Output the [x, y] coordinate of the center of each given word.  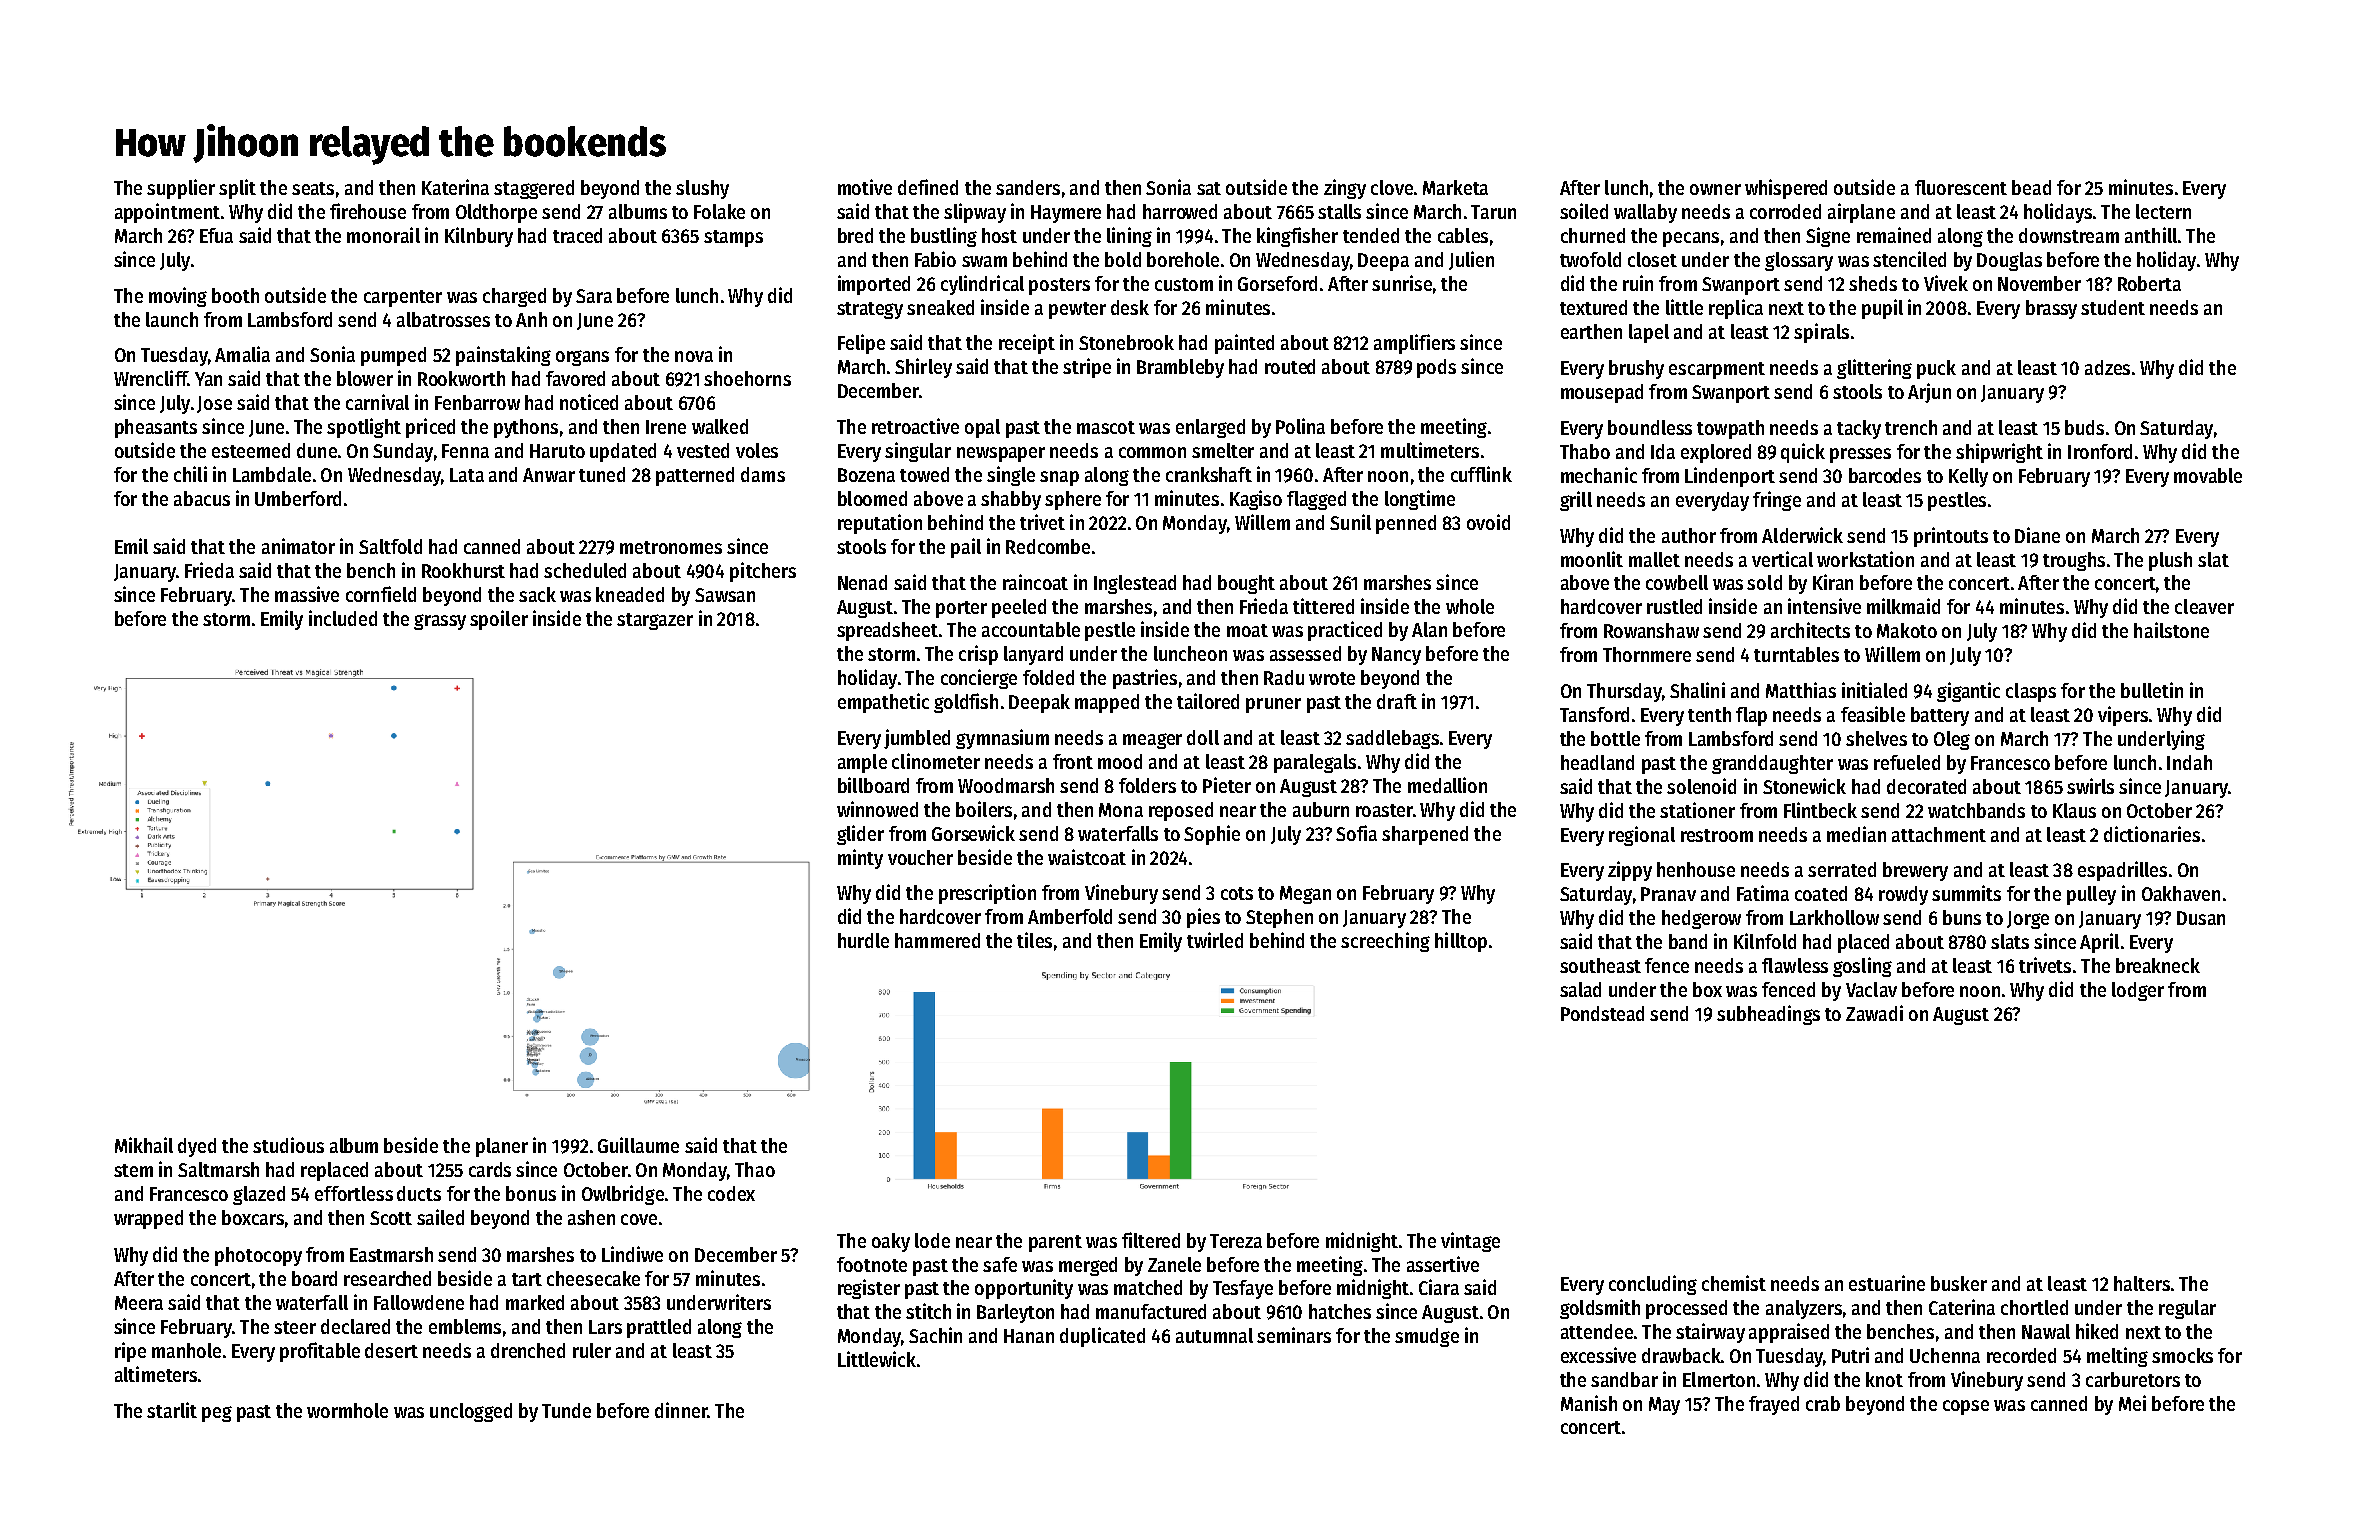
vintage [1470, 1242]
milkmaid [1903, 606]
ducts [419, 1193]
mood [1120, 761]
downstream [2069, 235]
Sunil [1350, 522]
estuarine [1887, 1283]
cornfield [381, 594]
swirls [2090, 786]
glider [860, 835]
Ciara [1439, 1287]
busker [1959, 1283]
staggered [534, 189]
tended [1371, 235]
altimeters [156, 1374]
